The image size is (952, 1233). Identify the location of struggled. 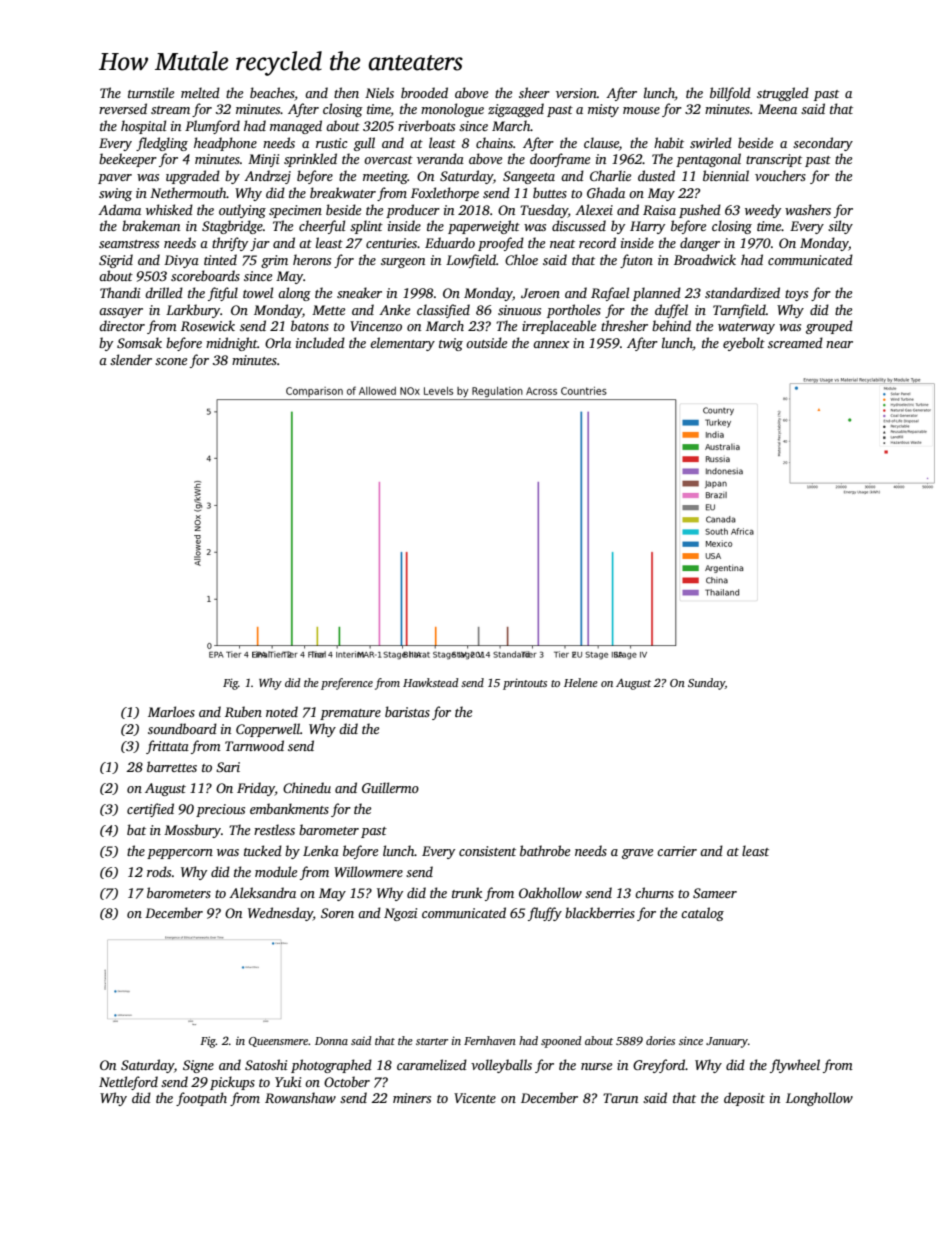
(783, 94).
